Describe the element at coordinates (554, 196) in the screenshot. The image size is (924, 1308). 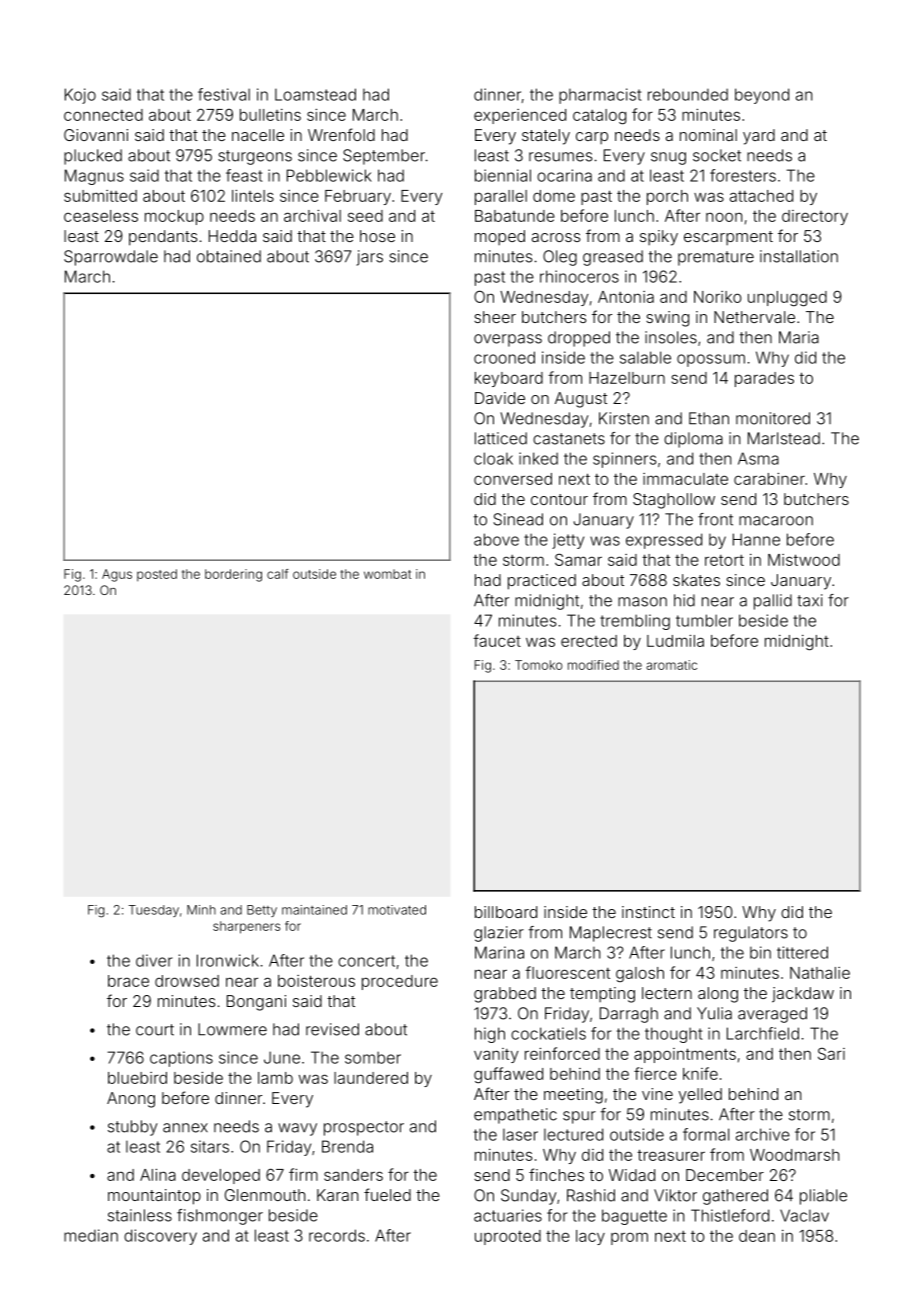
I see `dome` at that location.
